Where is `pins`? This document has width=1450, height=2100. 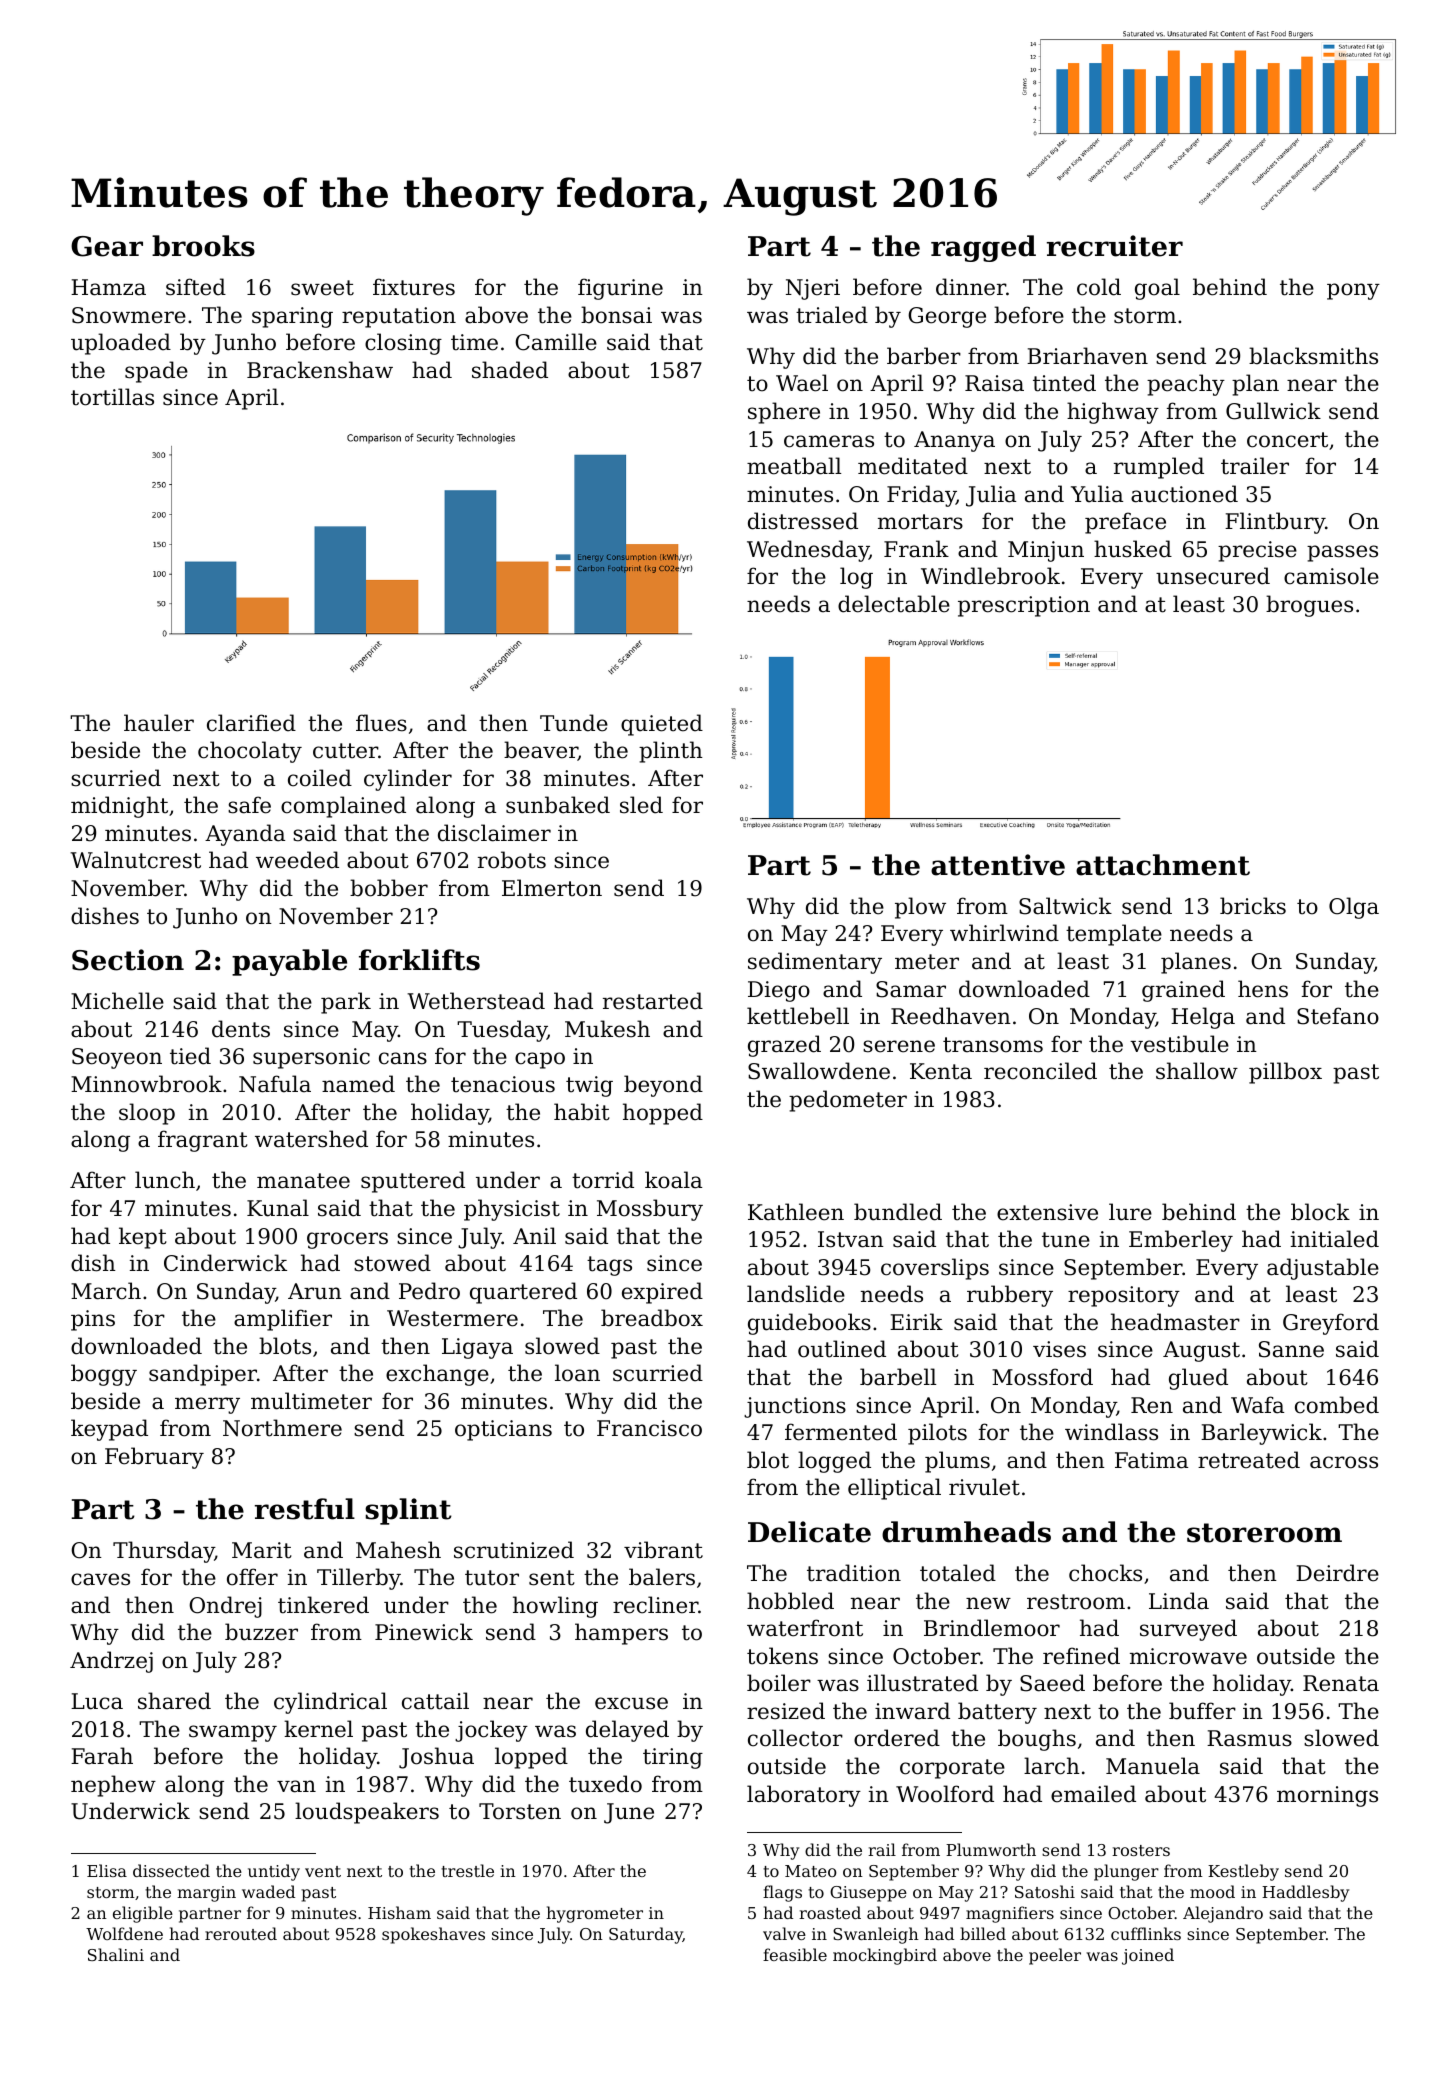
pins is located at coordinates (93, 1320).
